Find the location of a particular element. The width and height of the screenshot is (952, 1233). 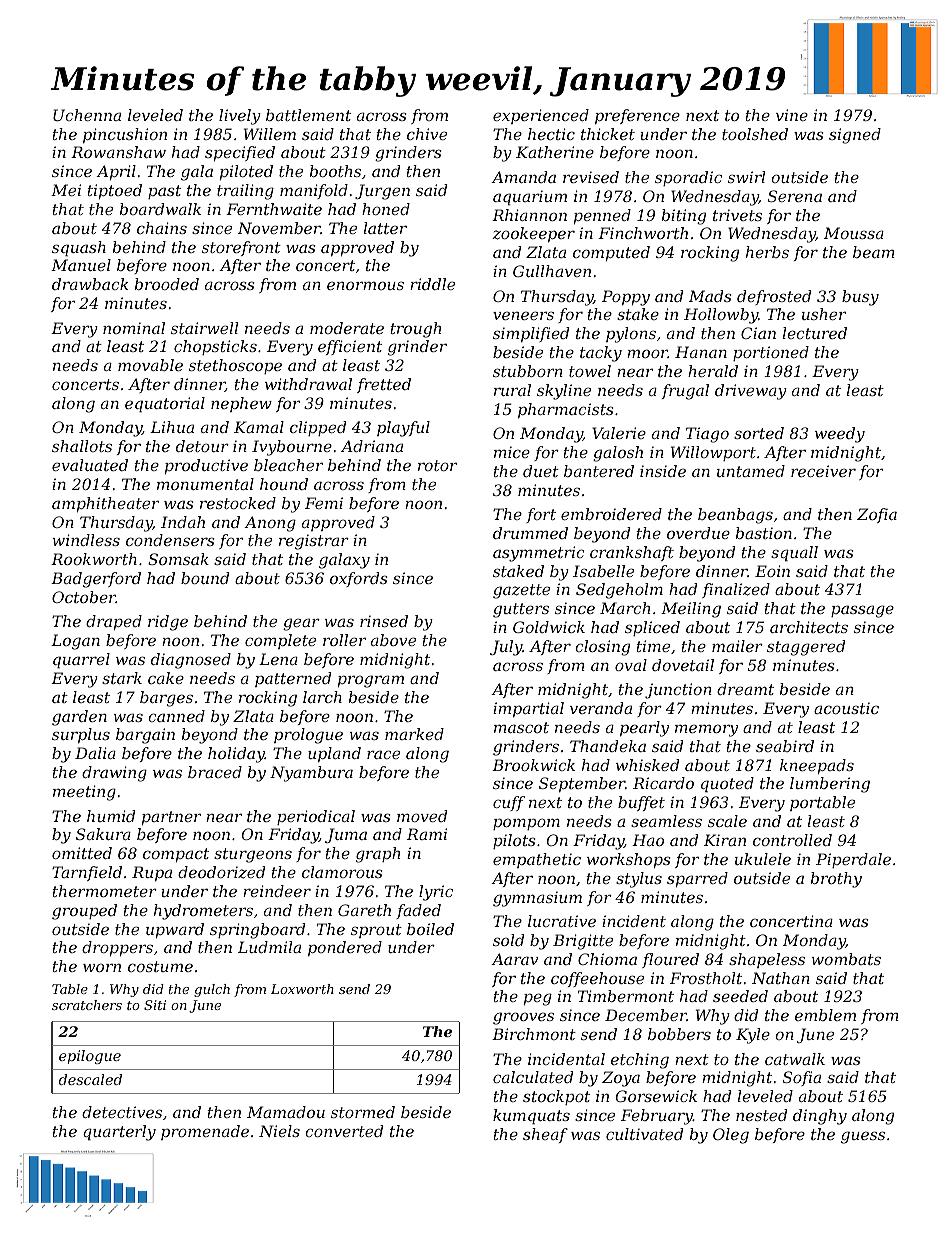

shallots is located at coordinates (82, 446).
